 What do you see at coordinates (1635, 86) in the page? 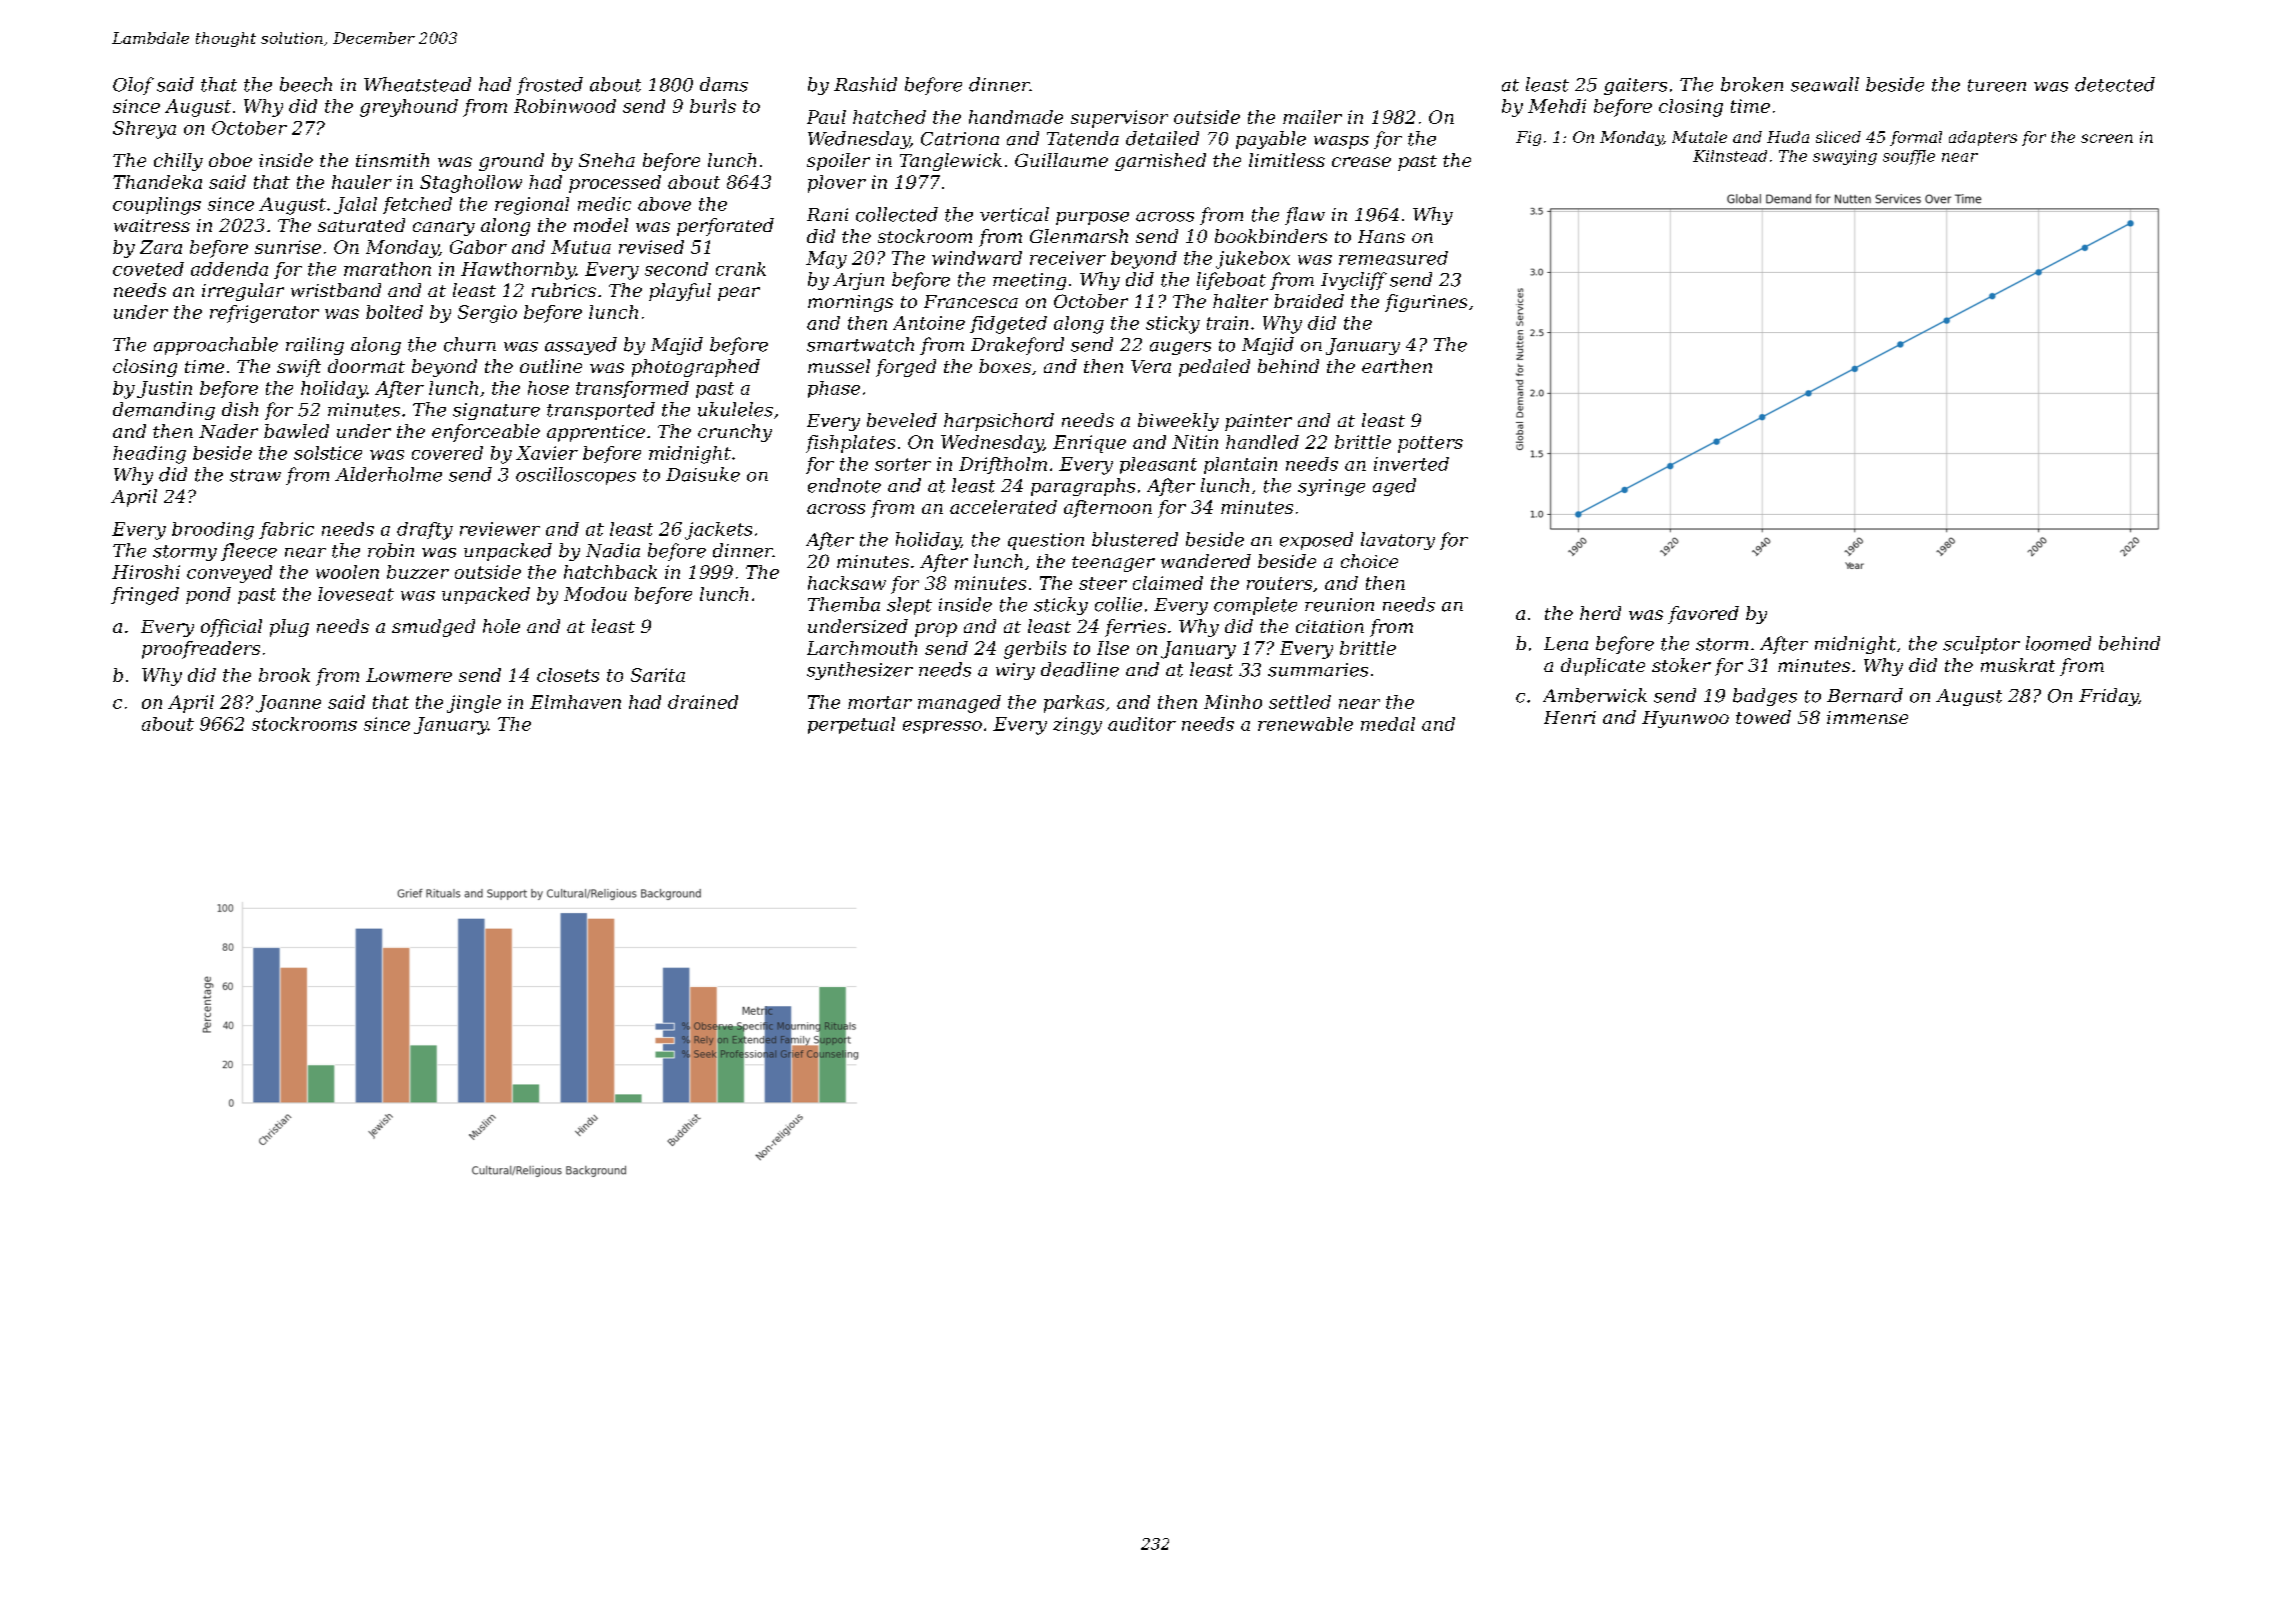
I see `gaiters` at bounding box center [1635, 86].
